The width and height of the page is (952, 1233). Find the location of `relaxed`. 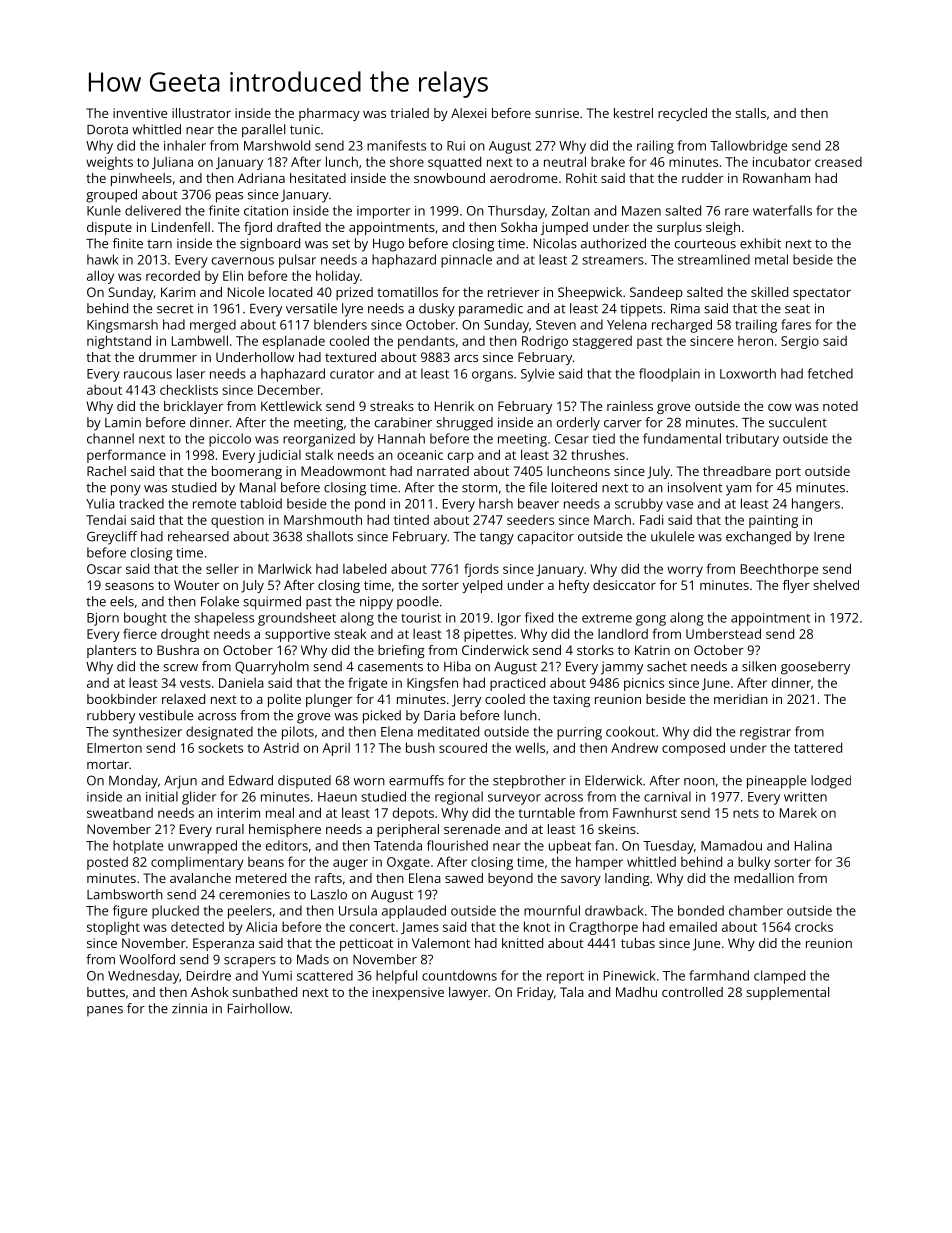

relaxed is located at coordinates (183, 699).
